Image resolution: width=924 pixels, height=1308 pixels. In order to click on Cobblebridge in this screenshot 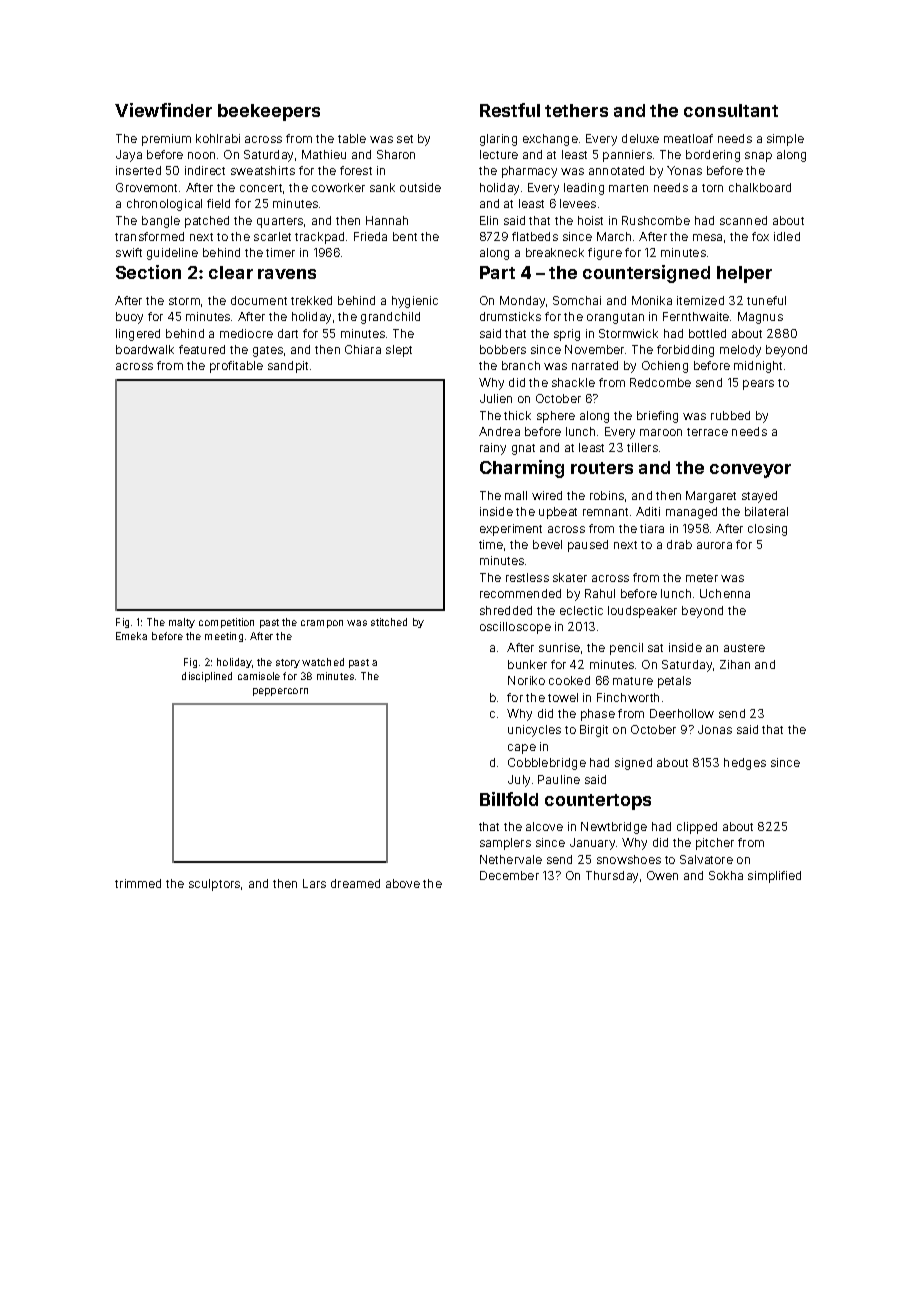, I will do `click(547, 764)`.
